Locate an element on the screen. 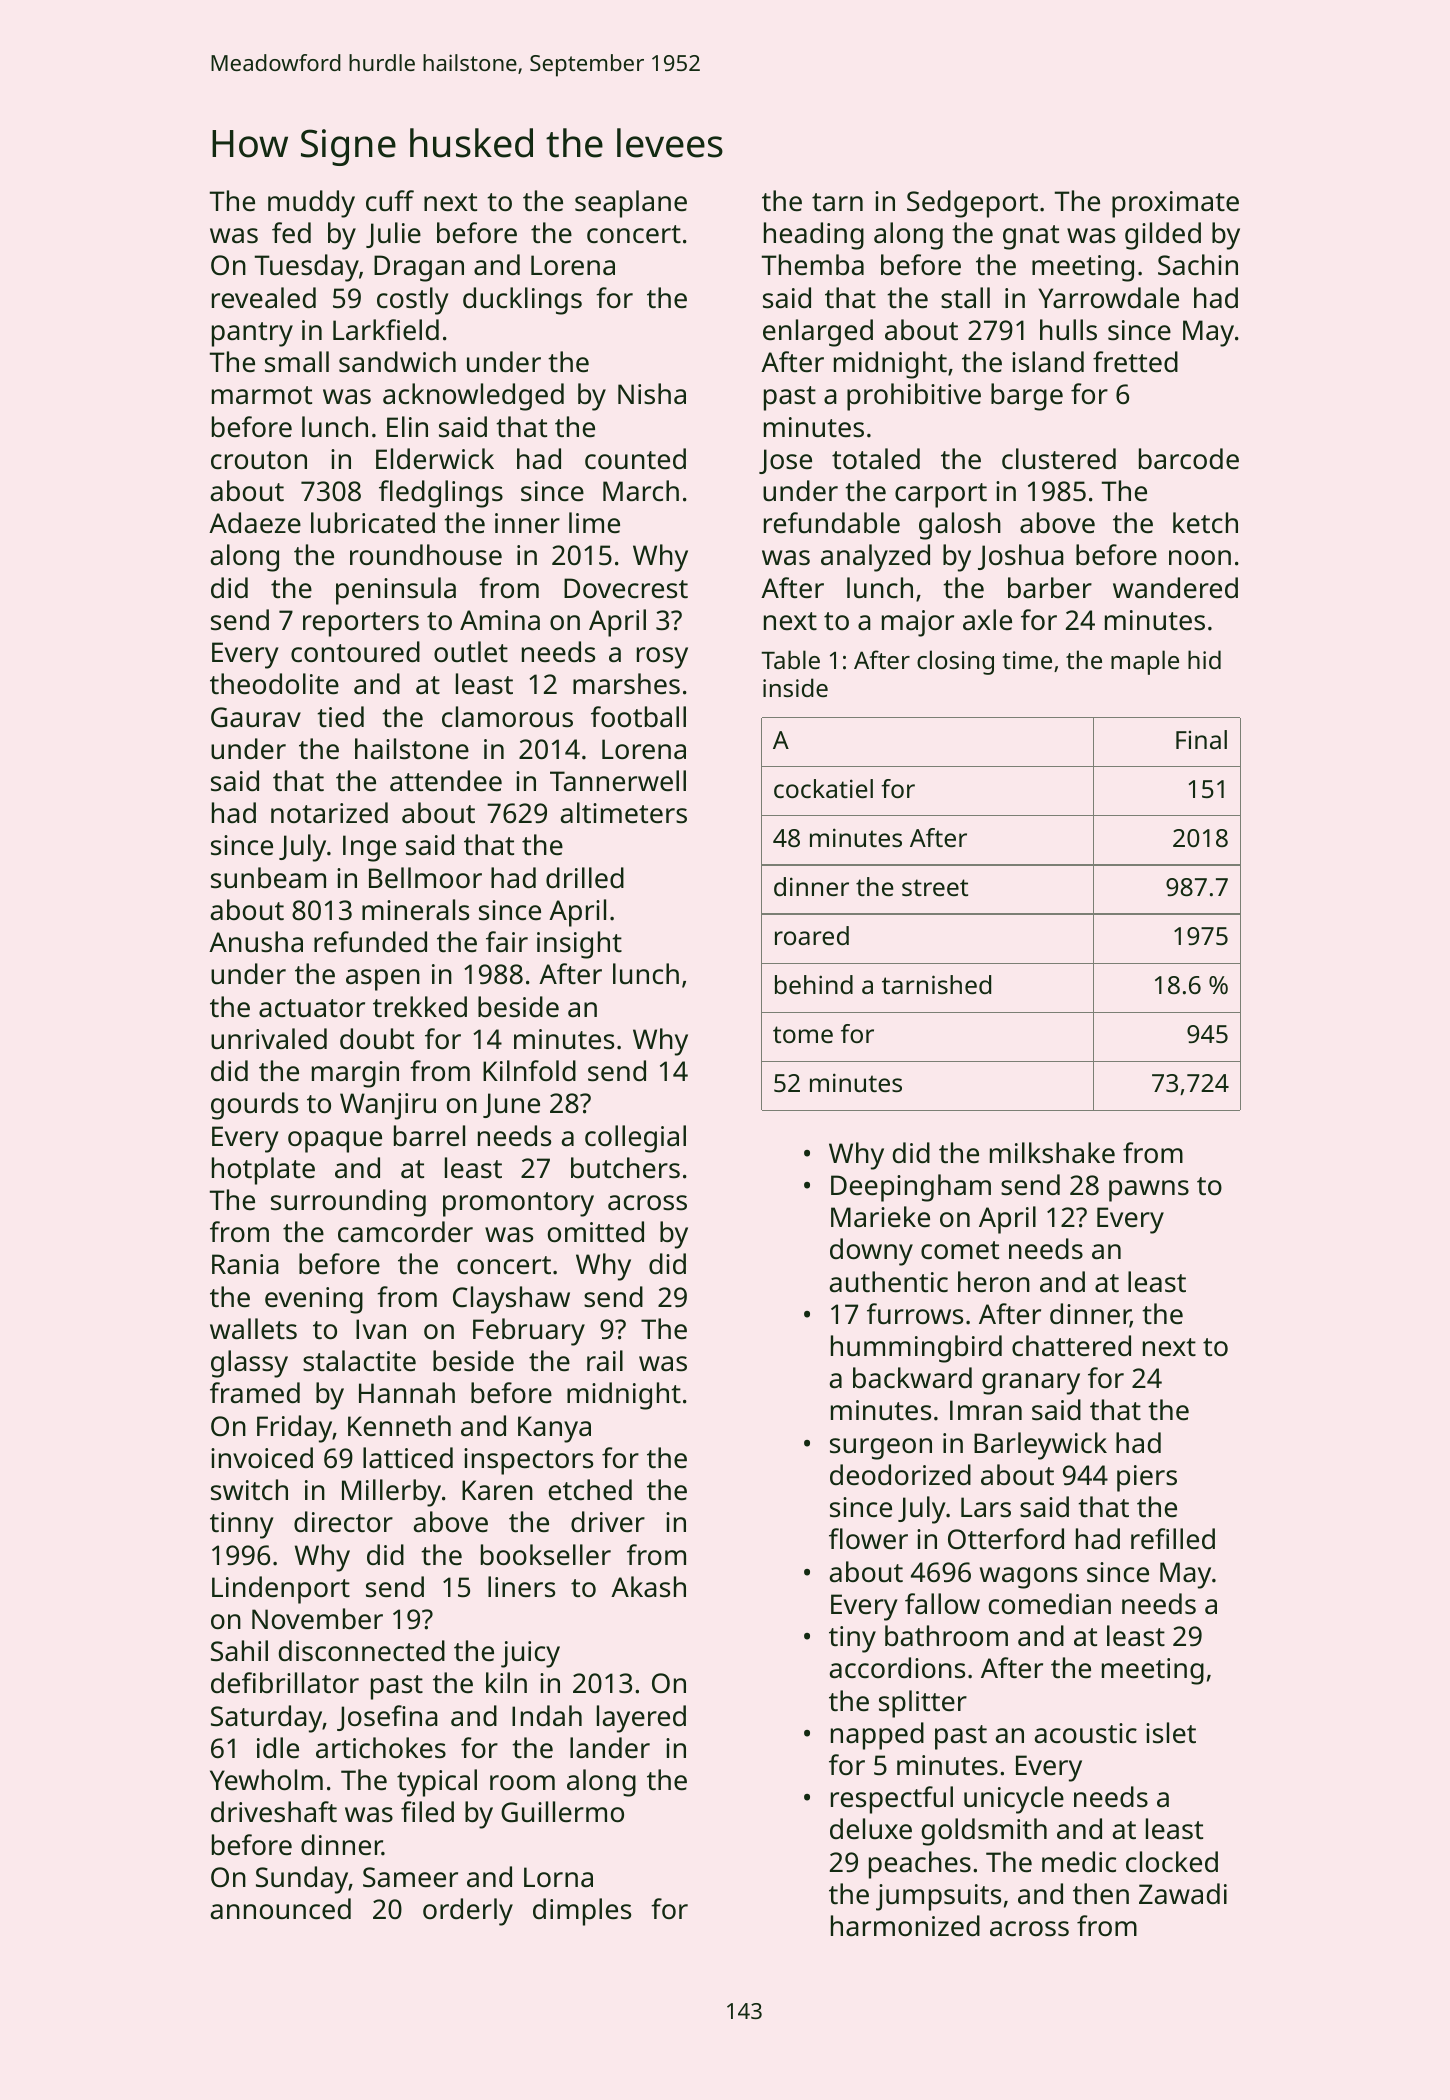 The width and height of the screenshot is (1450, 2100). proximate is located at coordinates (1175, 204).
